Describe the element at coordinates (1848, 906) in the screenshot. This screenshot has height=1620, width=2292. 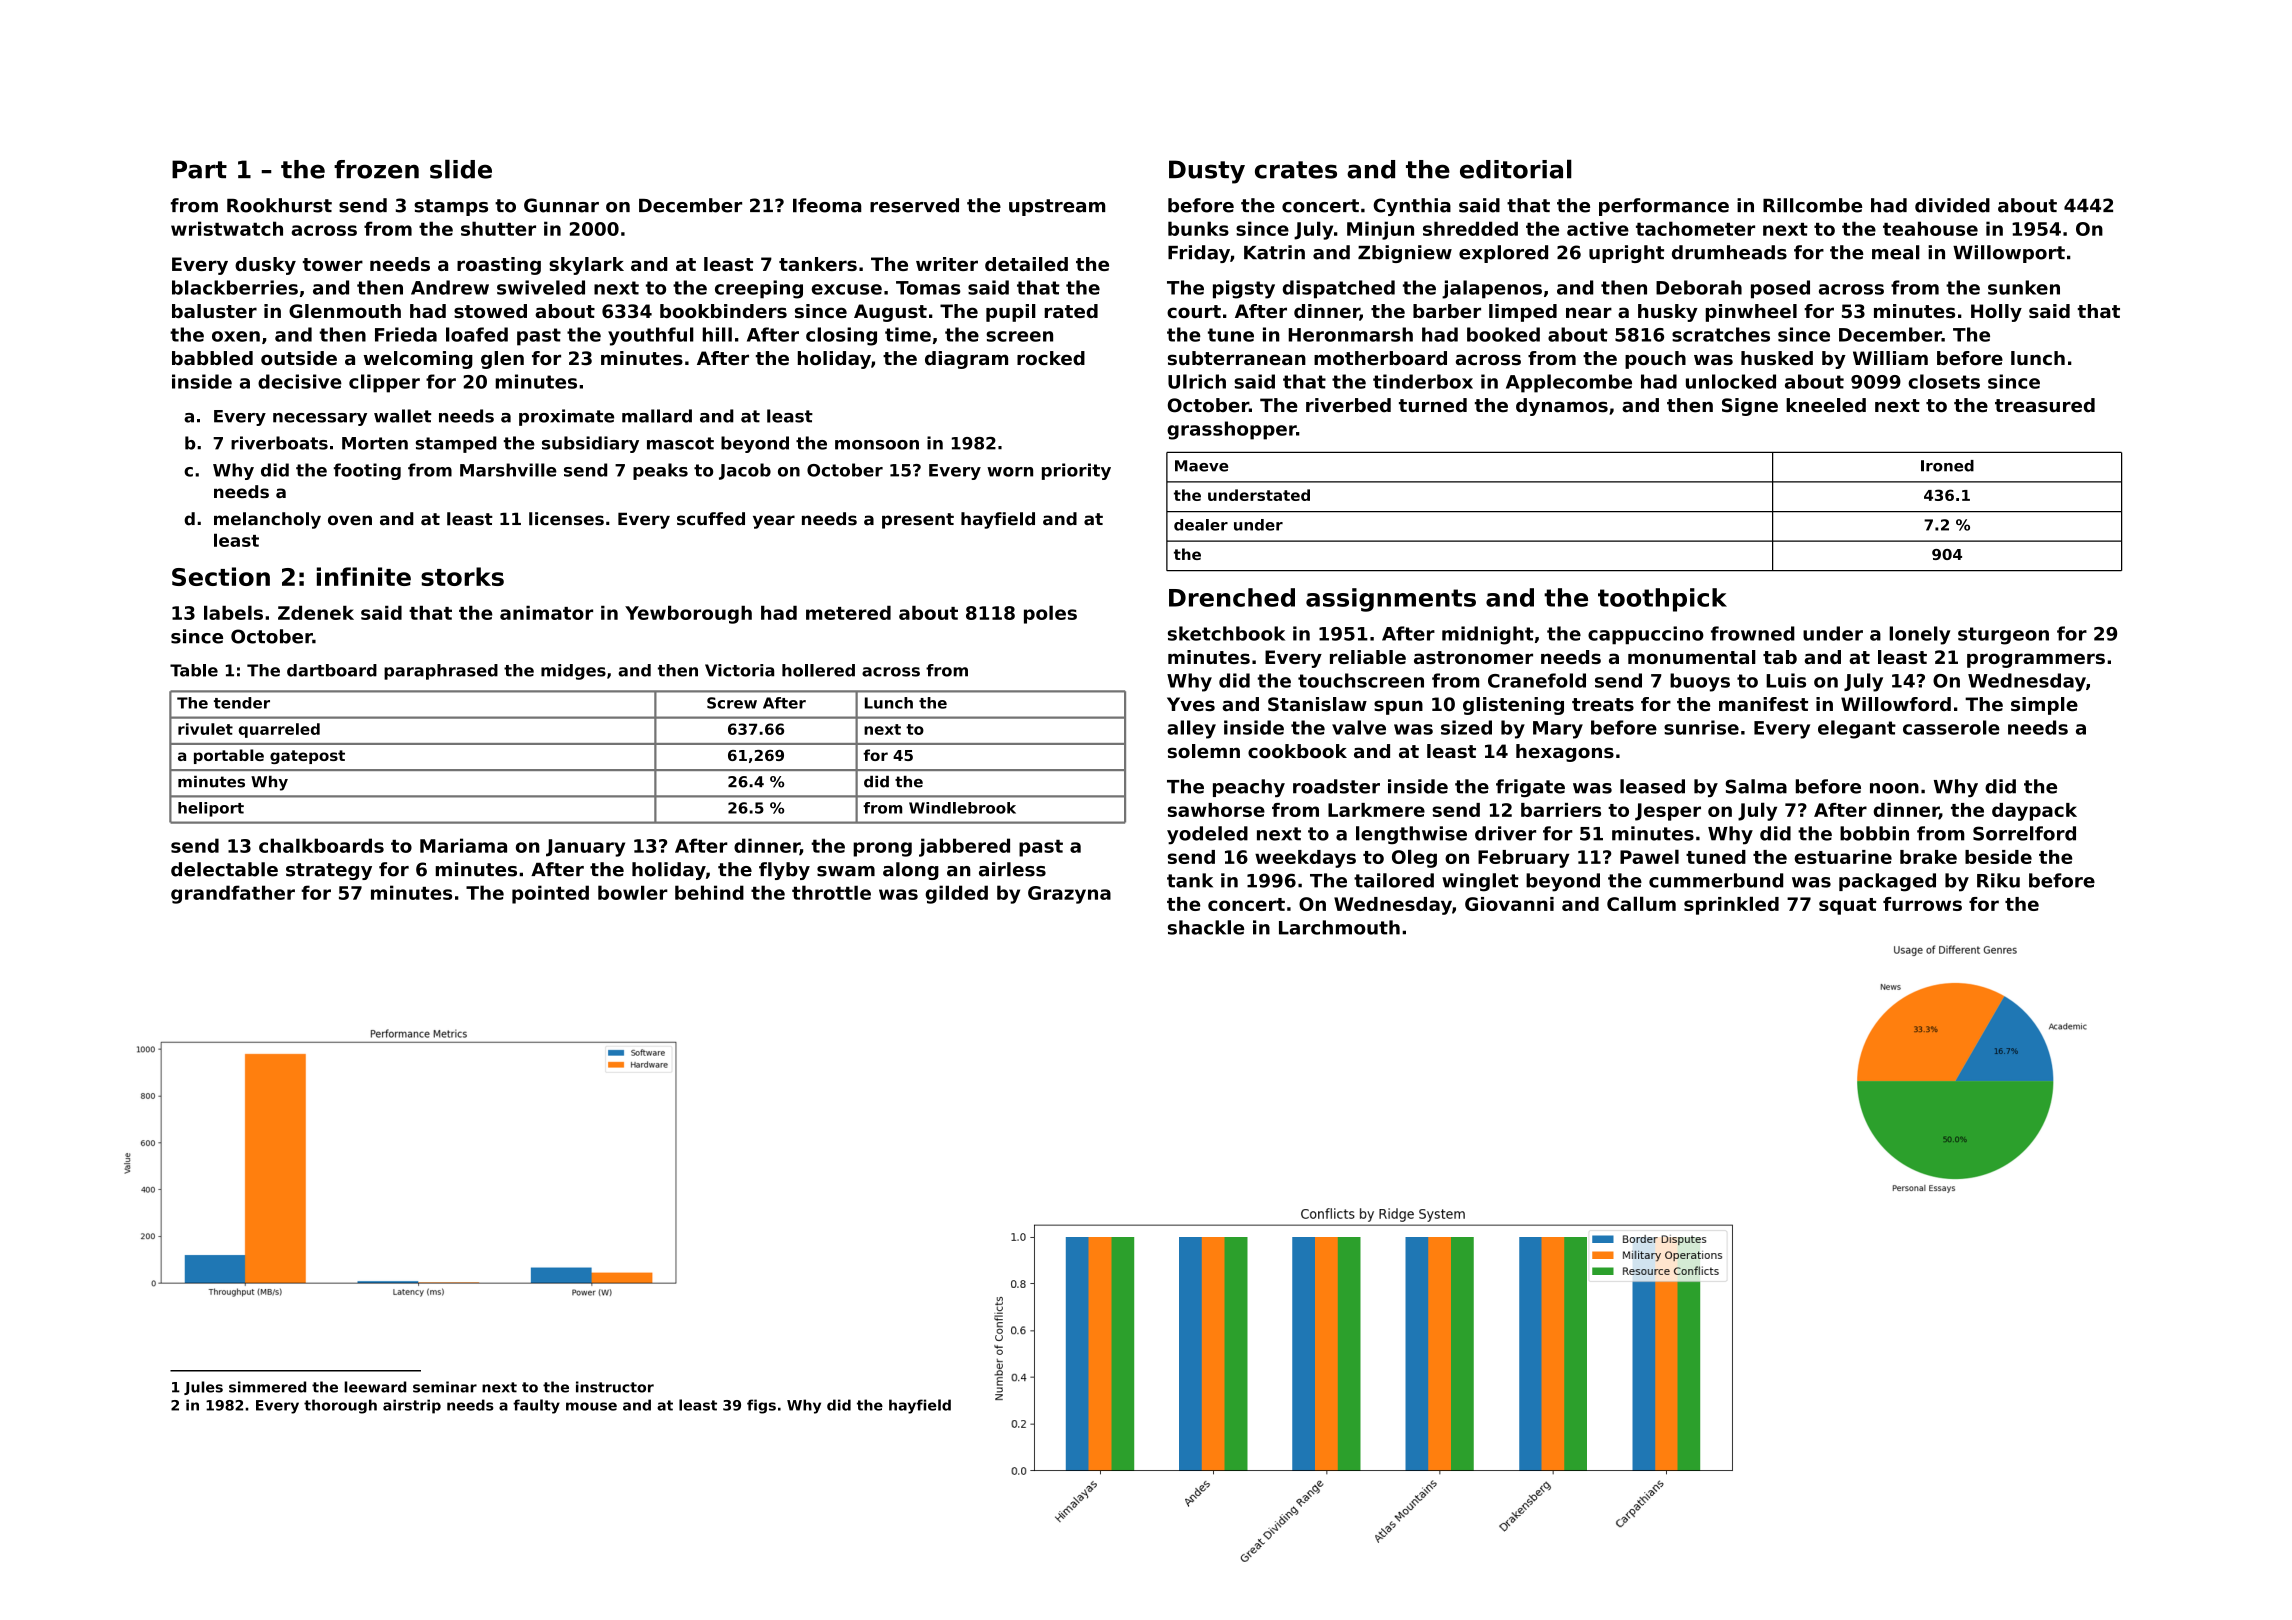
I see `squat` at that location.
